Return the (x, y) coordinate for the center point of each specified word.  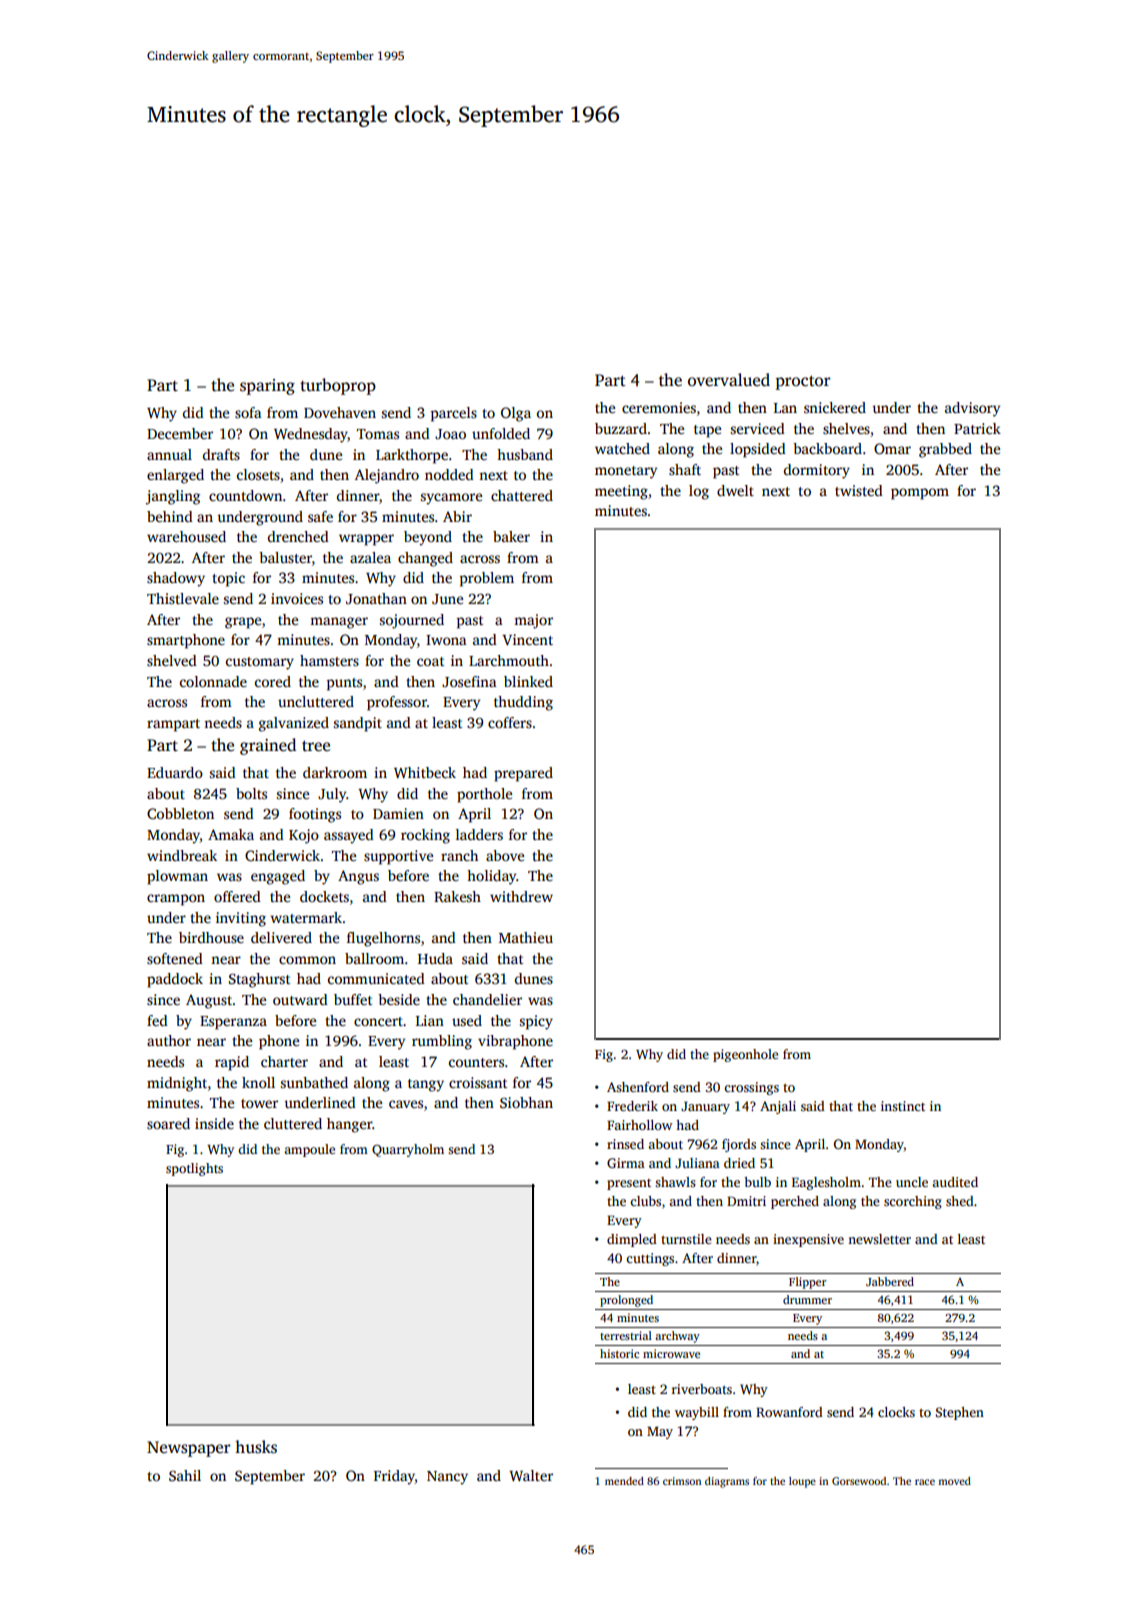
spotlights (194, 1169)
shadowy (176, 579)
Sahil (185, 1475)
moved (954, 1481)
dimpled (632, 1240)
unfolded (501, 433)
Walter (531, 1475)
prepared (523, 774)
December (180, 433)
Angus (358, 877)
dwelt (735, 490)
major (533, 621)
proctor (803, 382)
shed (960, 1201)
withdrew (521, 896)
